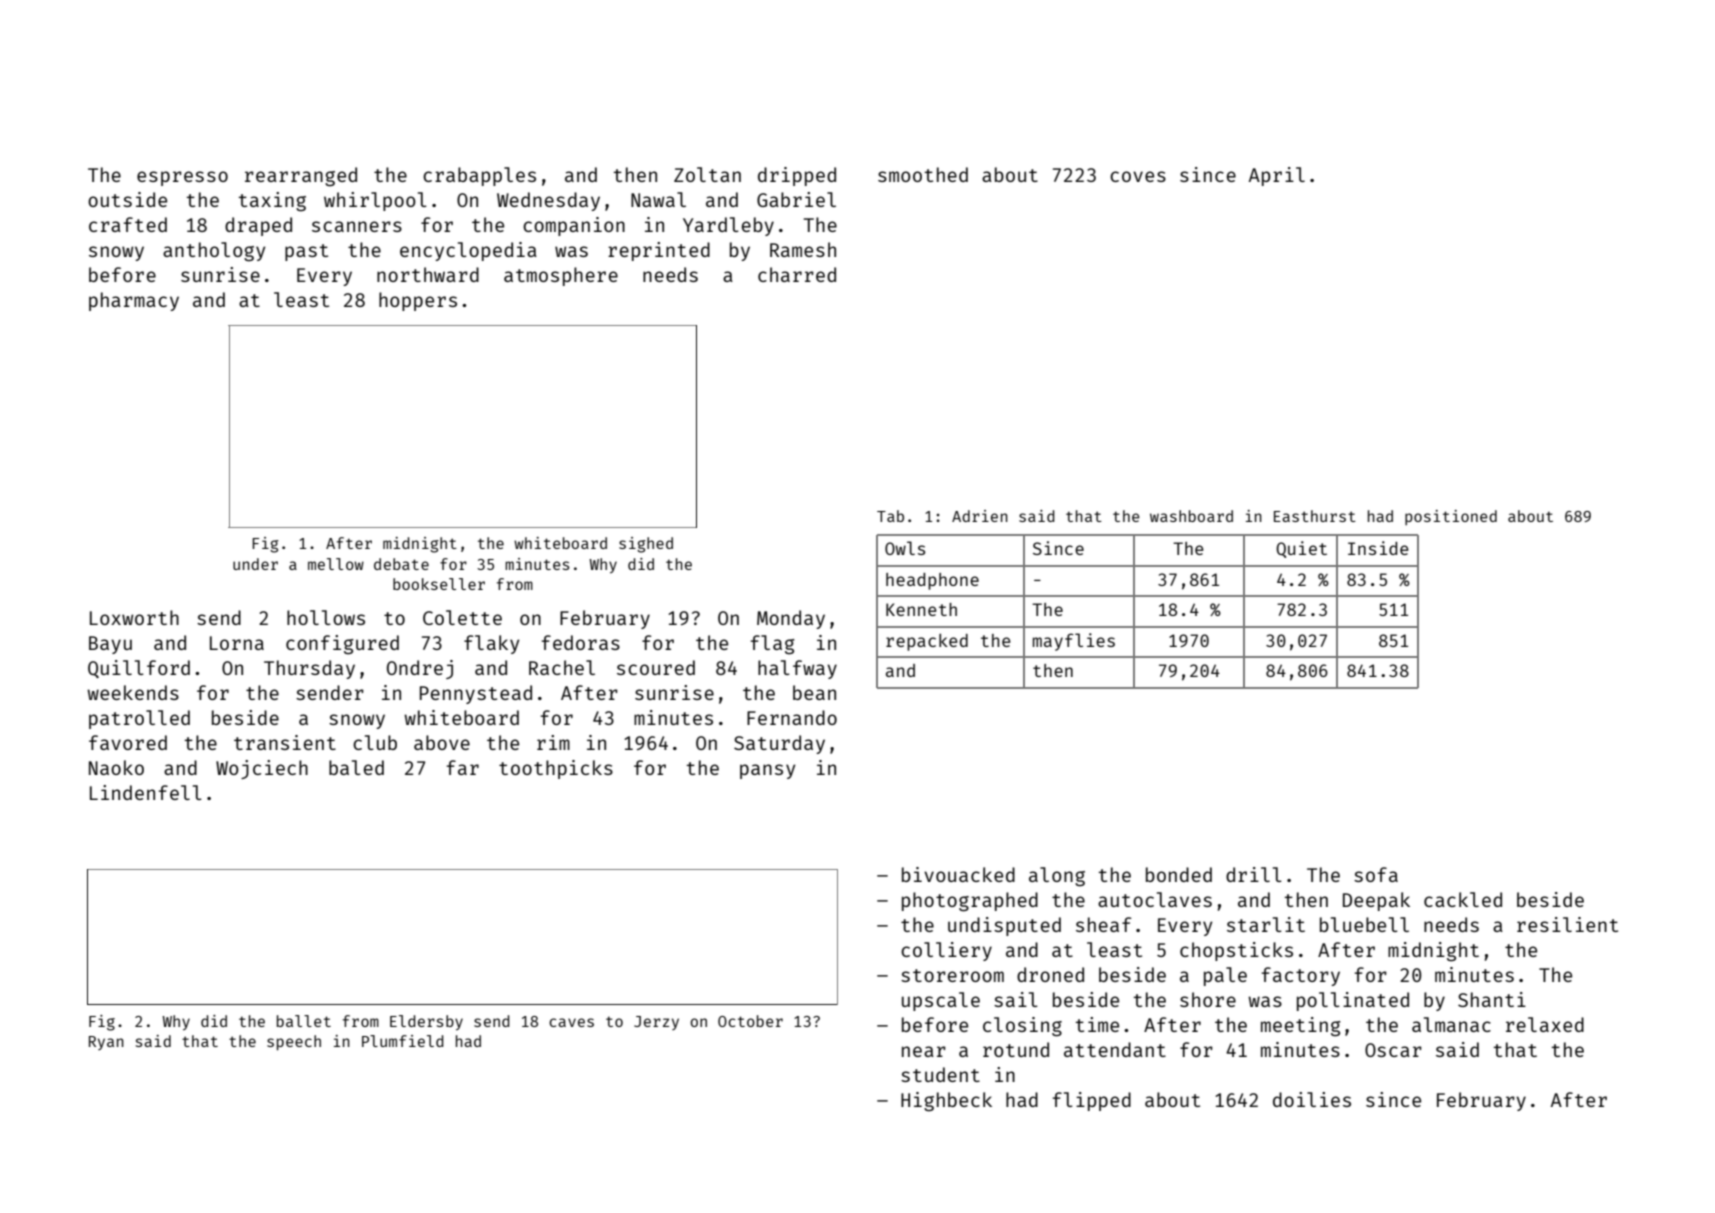 Image resolution: width=1715 pixels, height=1213 pixels. What do you see at coordinates (403, 1041) in the document?
I see `Plumfield` at bounding box center [403, 1041].
